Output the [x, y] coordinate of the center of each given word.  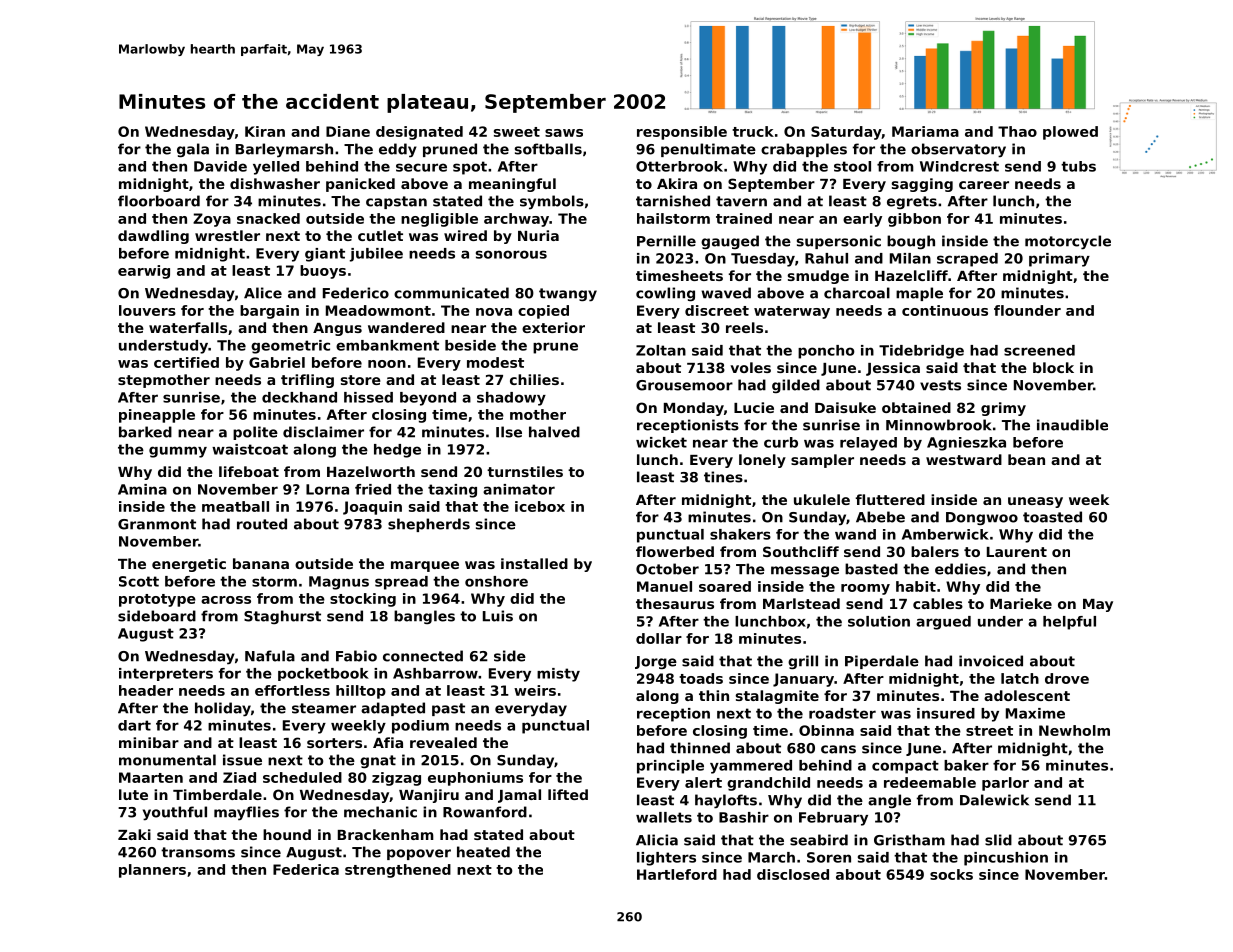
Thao [1017, 131]
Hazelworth [371, 471]
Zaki [134, 834]
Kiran [265, 131]
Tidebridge [921, 352]
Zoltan [661, 350]
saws [564, 133]
